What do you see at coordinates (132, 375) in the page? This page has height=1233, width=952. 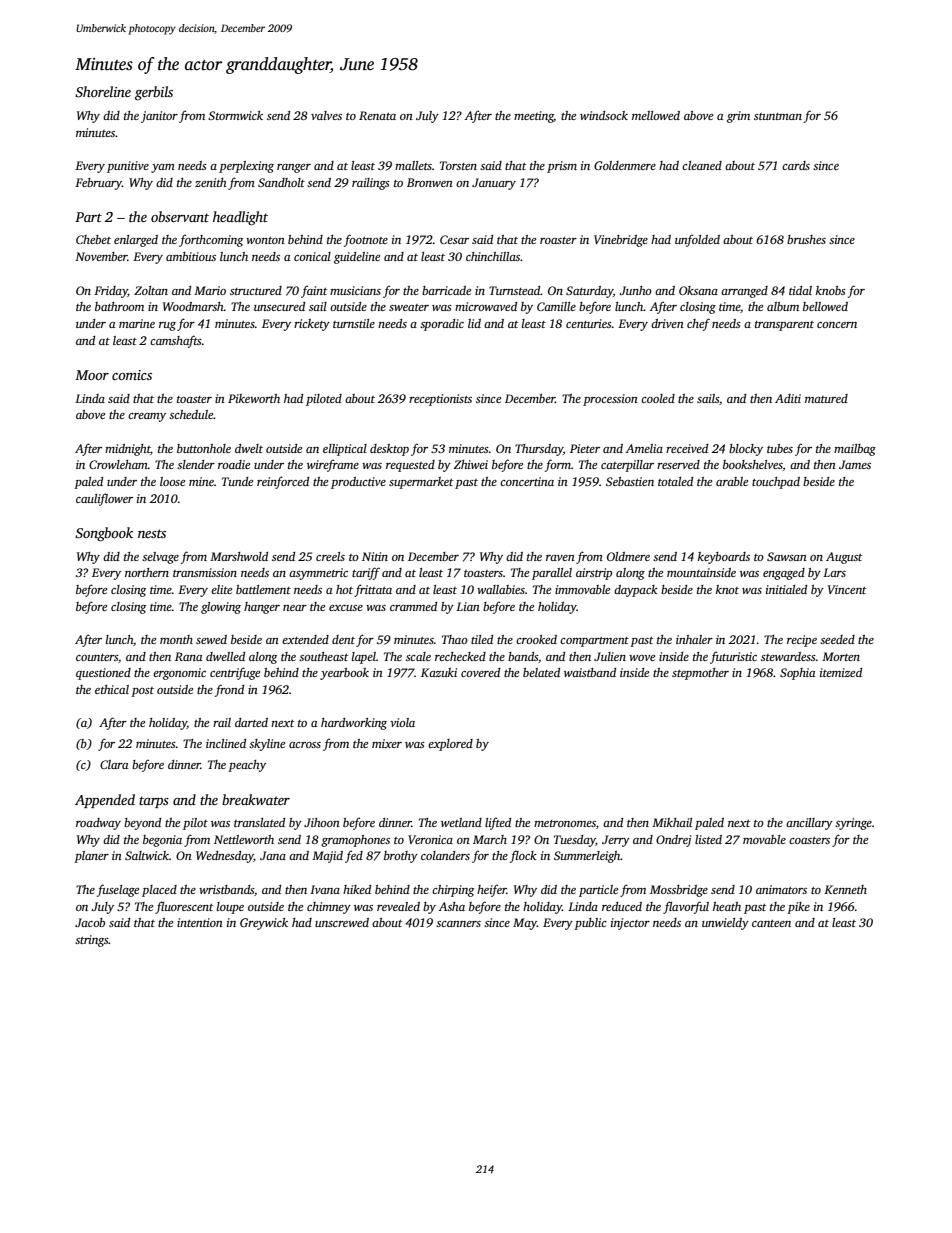 I see `comics` at bounding box center [132, 375].
